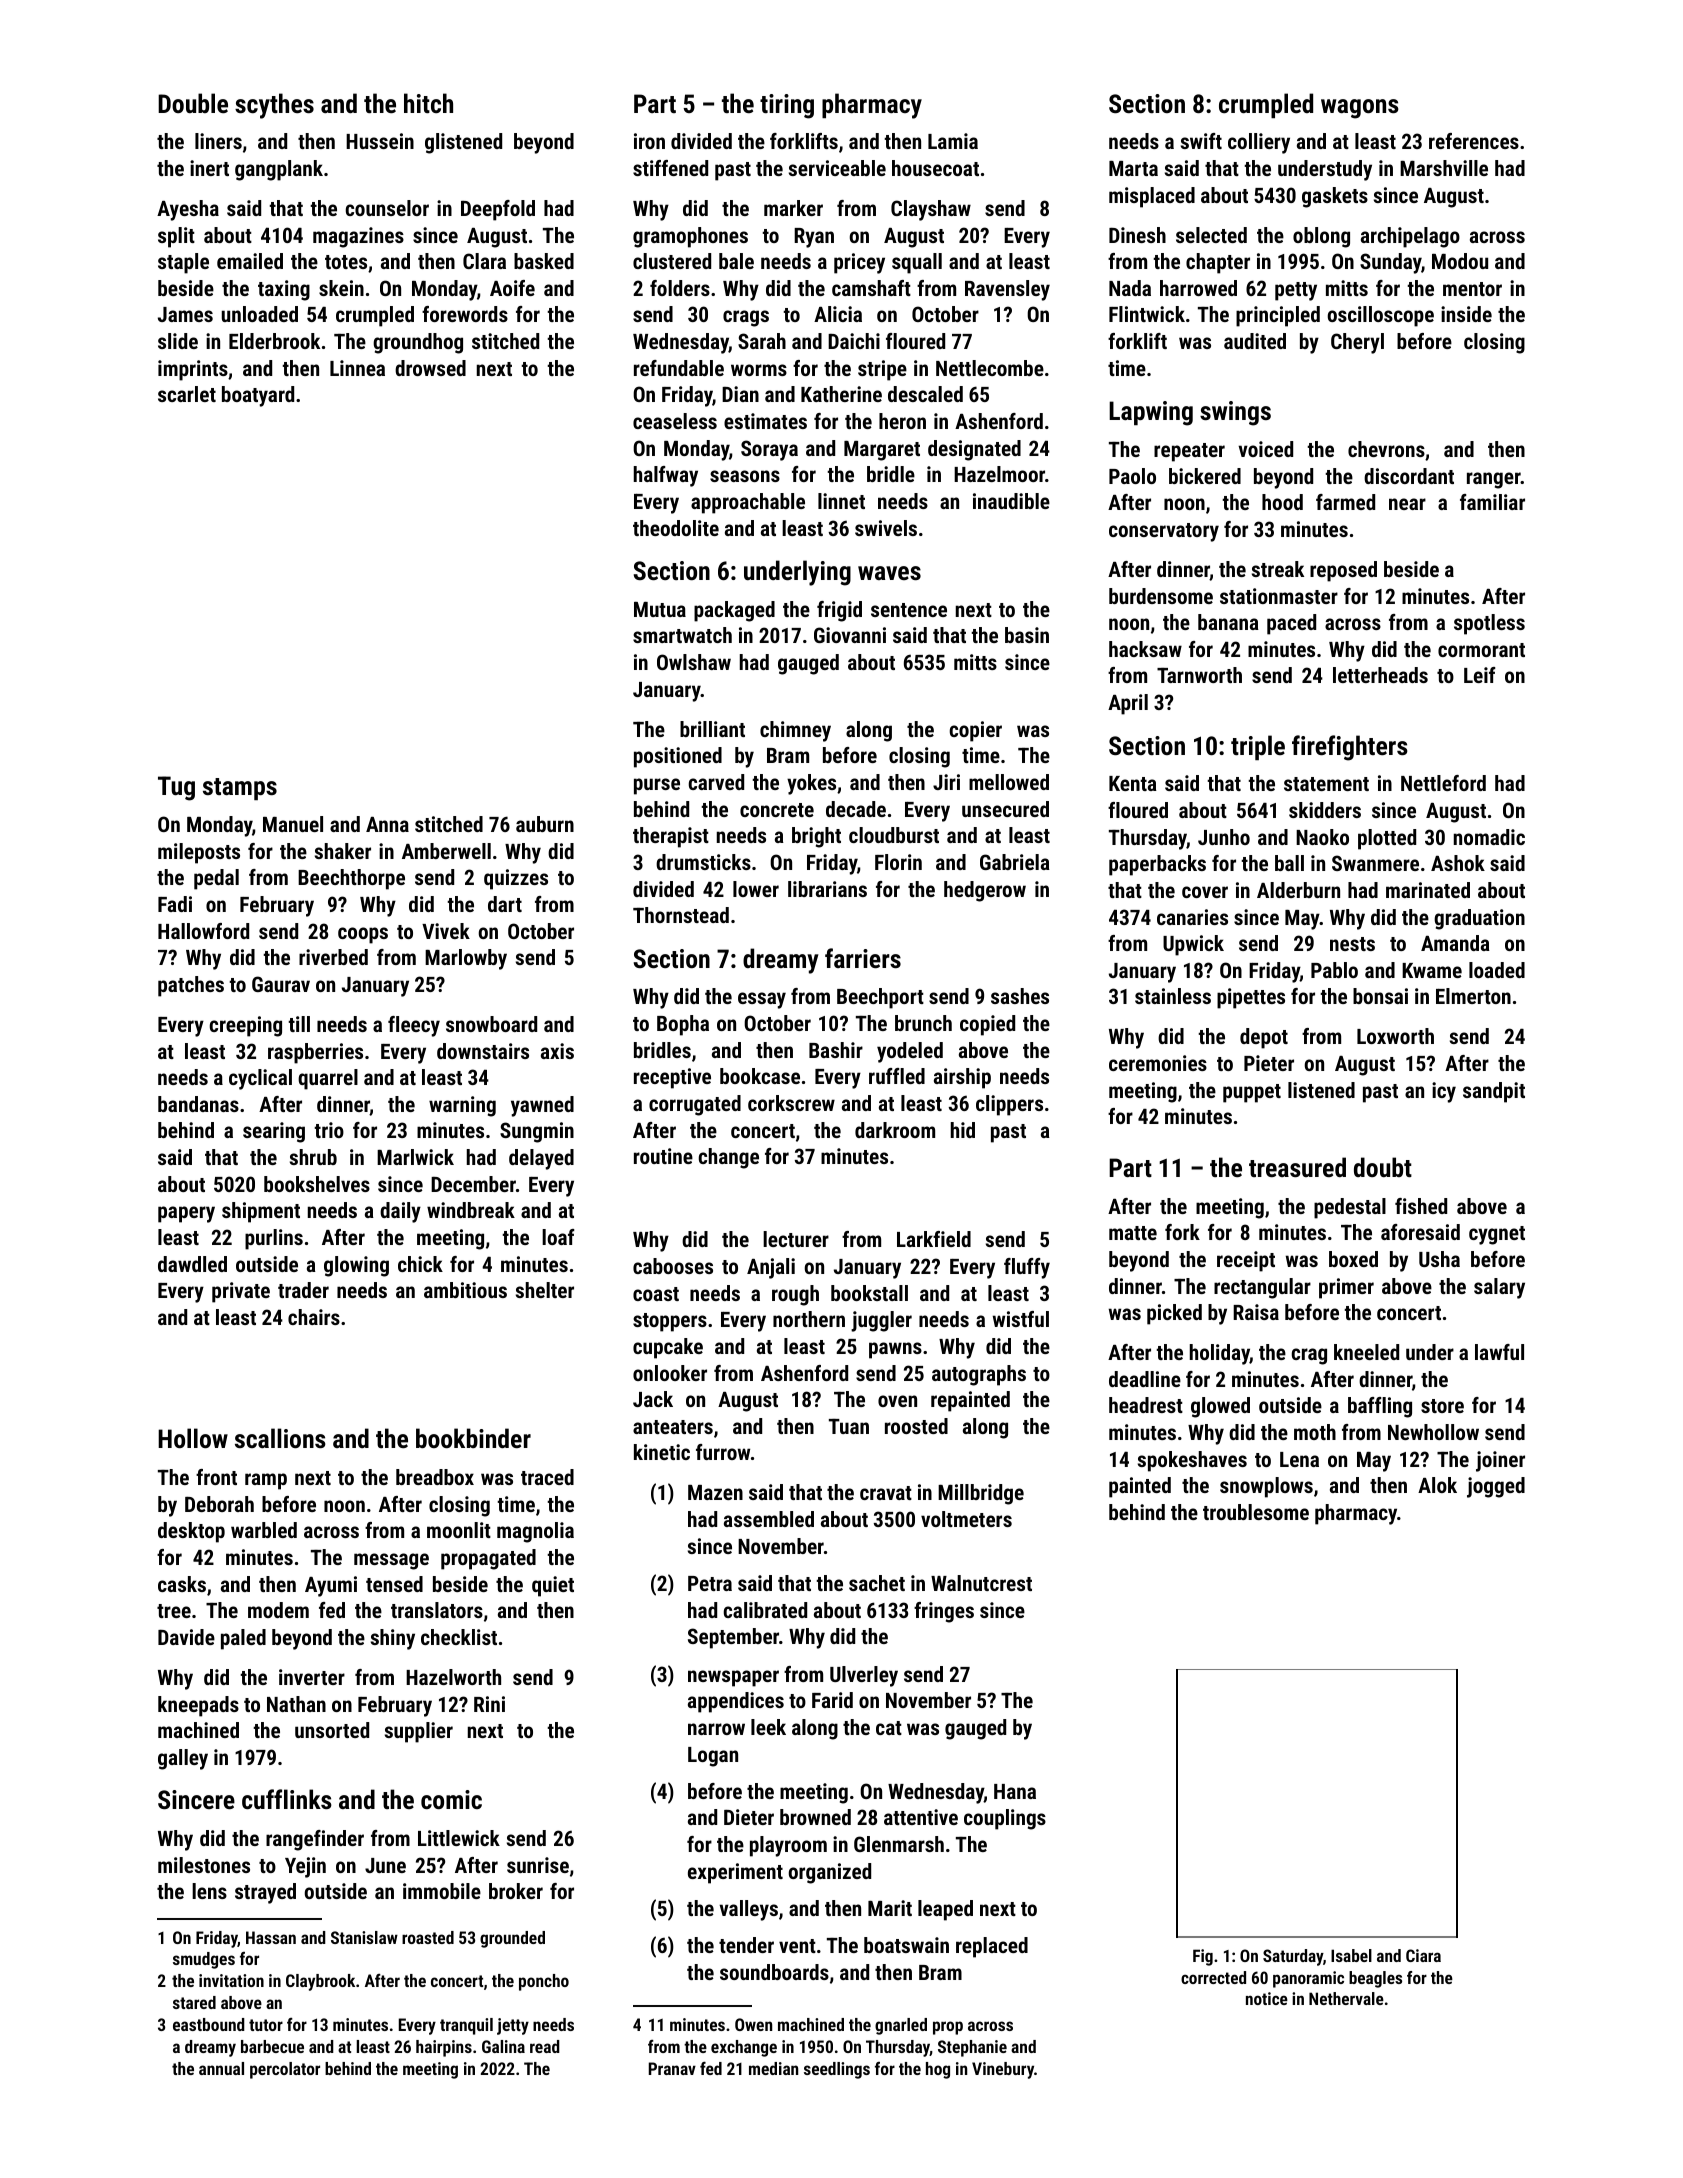 The height and width of the image is (2178, 1683). Describe the element at coordinates (191, 986) in the image. I see `patches` at that location.
